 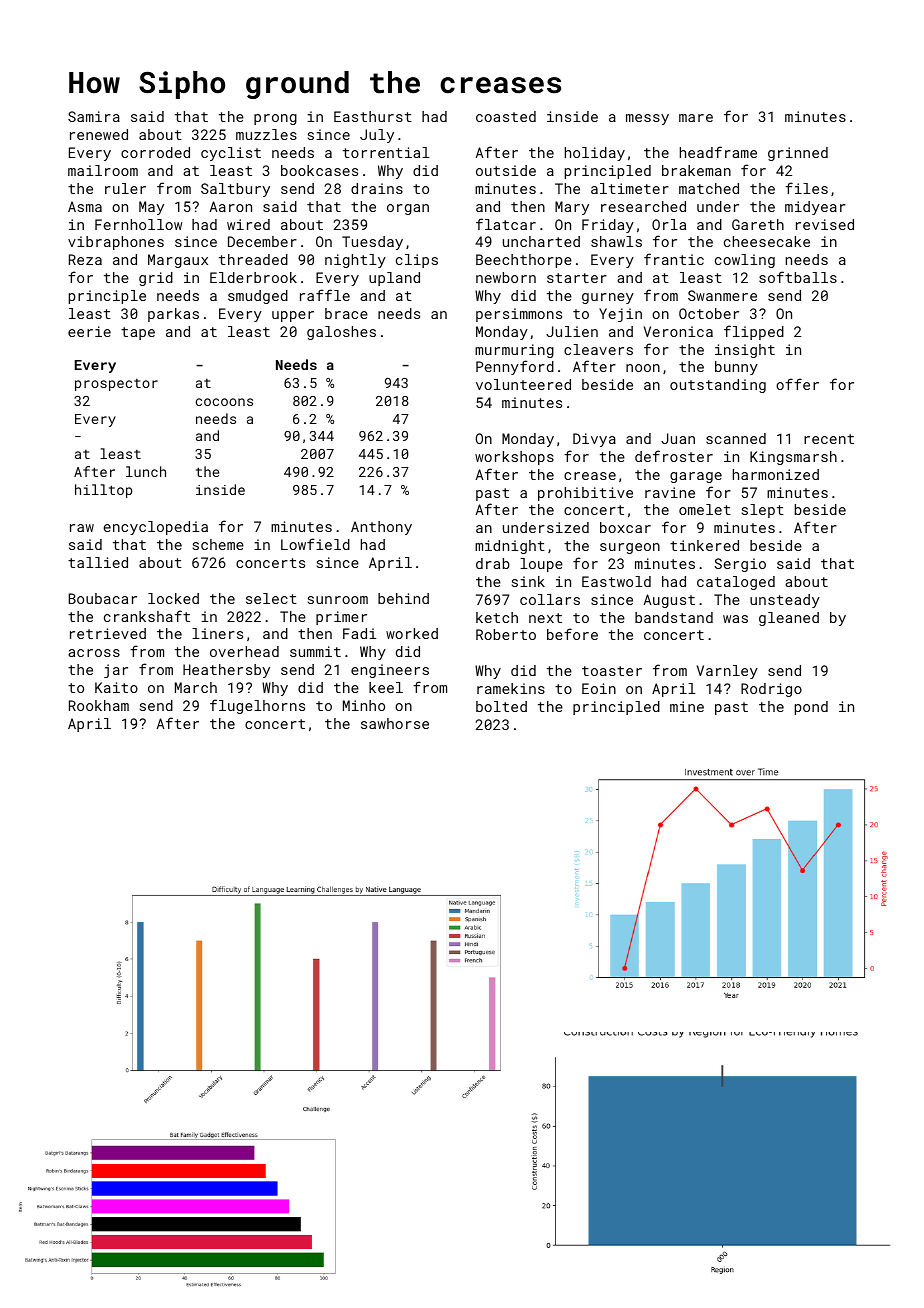 What do you see at coordinates (103, 491) in the image?
I see `hilltop` at bounding box center [103, 491].
